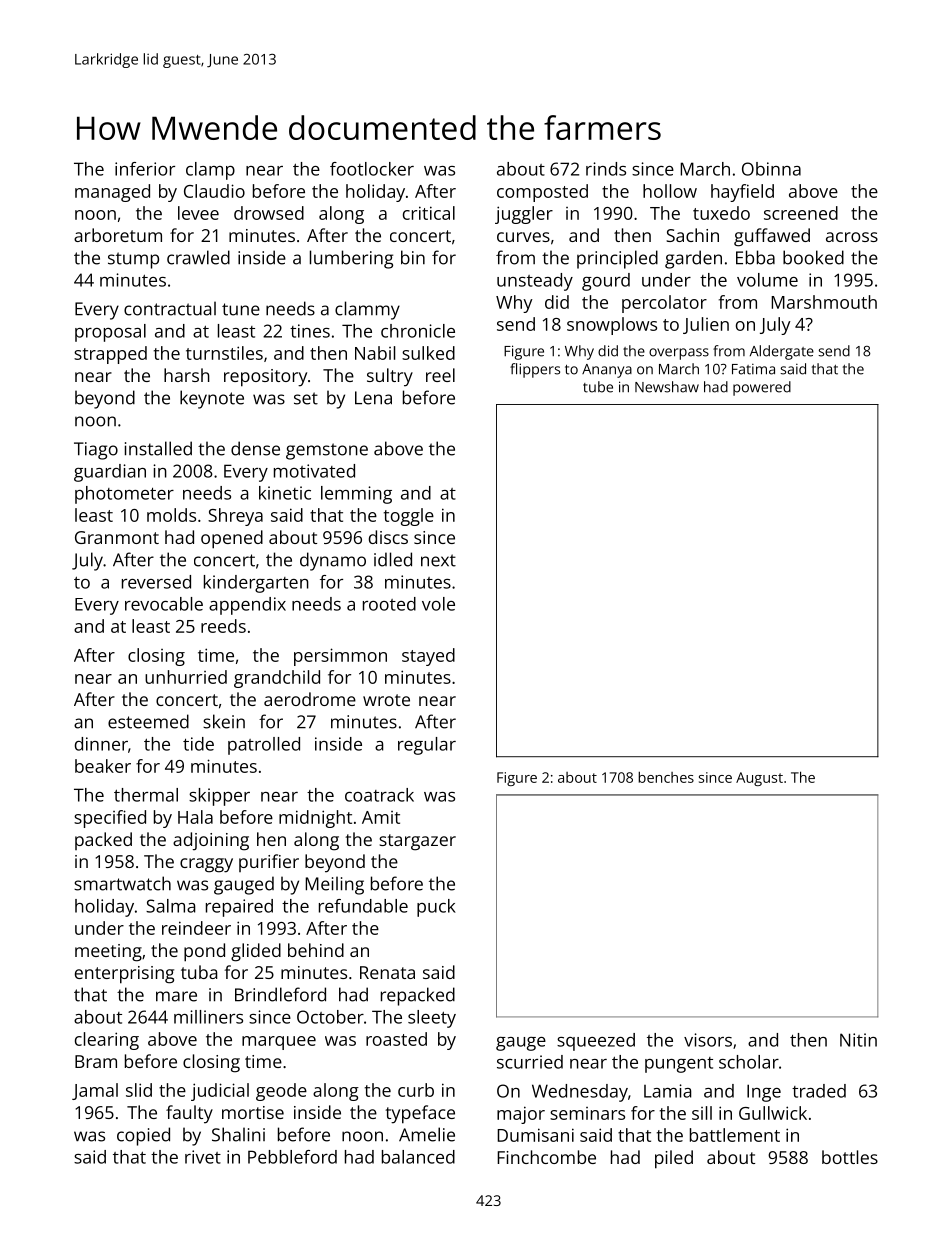  Describe the element at coordinates (269, 213) in the screenshot. I see `drowsed` at that location.
